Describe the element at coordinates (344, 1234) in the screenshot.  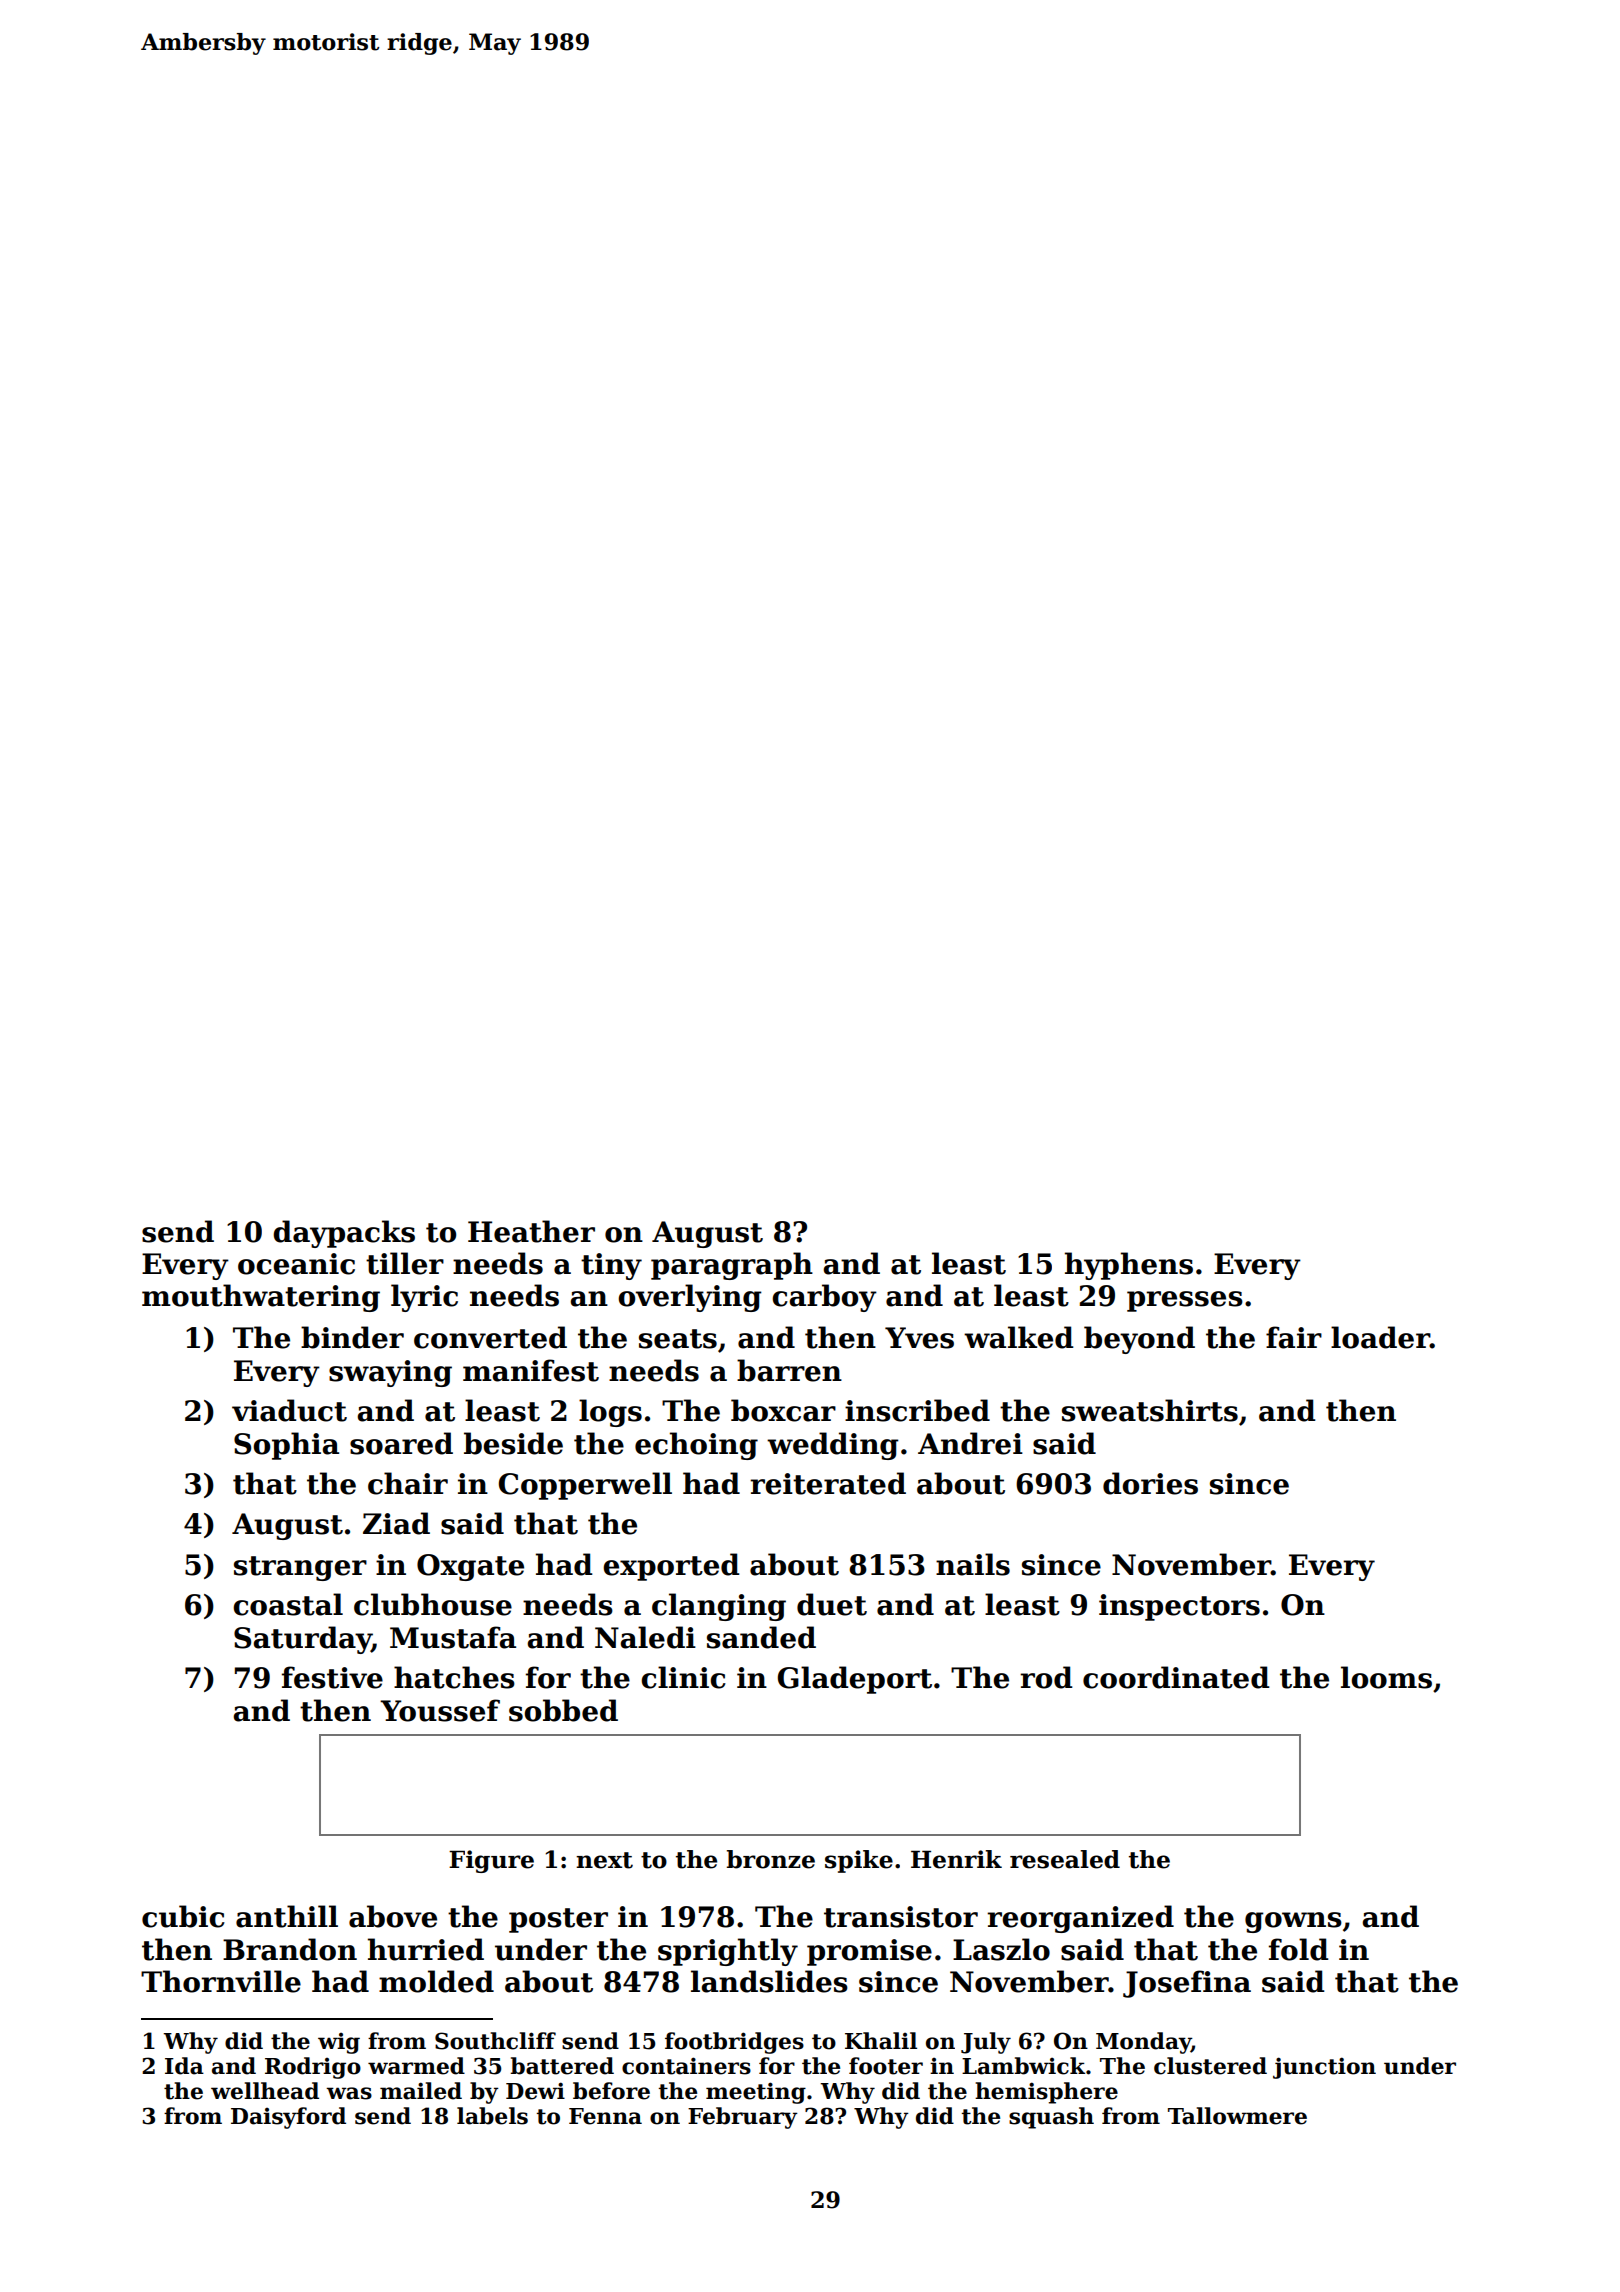
I see `daypacks` at that location.
